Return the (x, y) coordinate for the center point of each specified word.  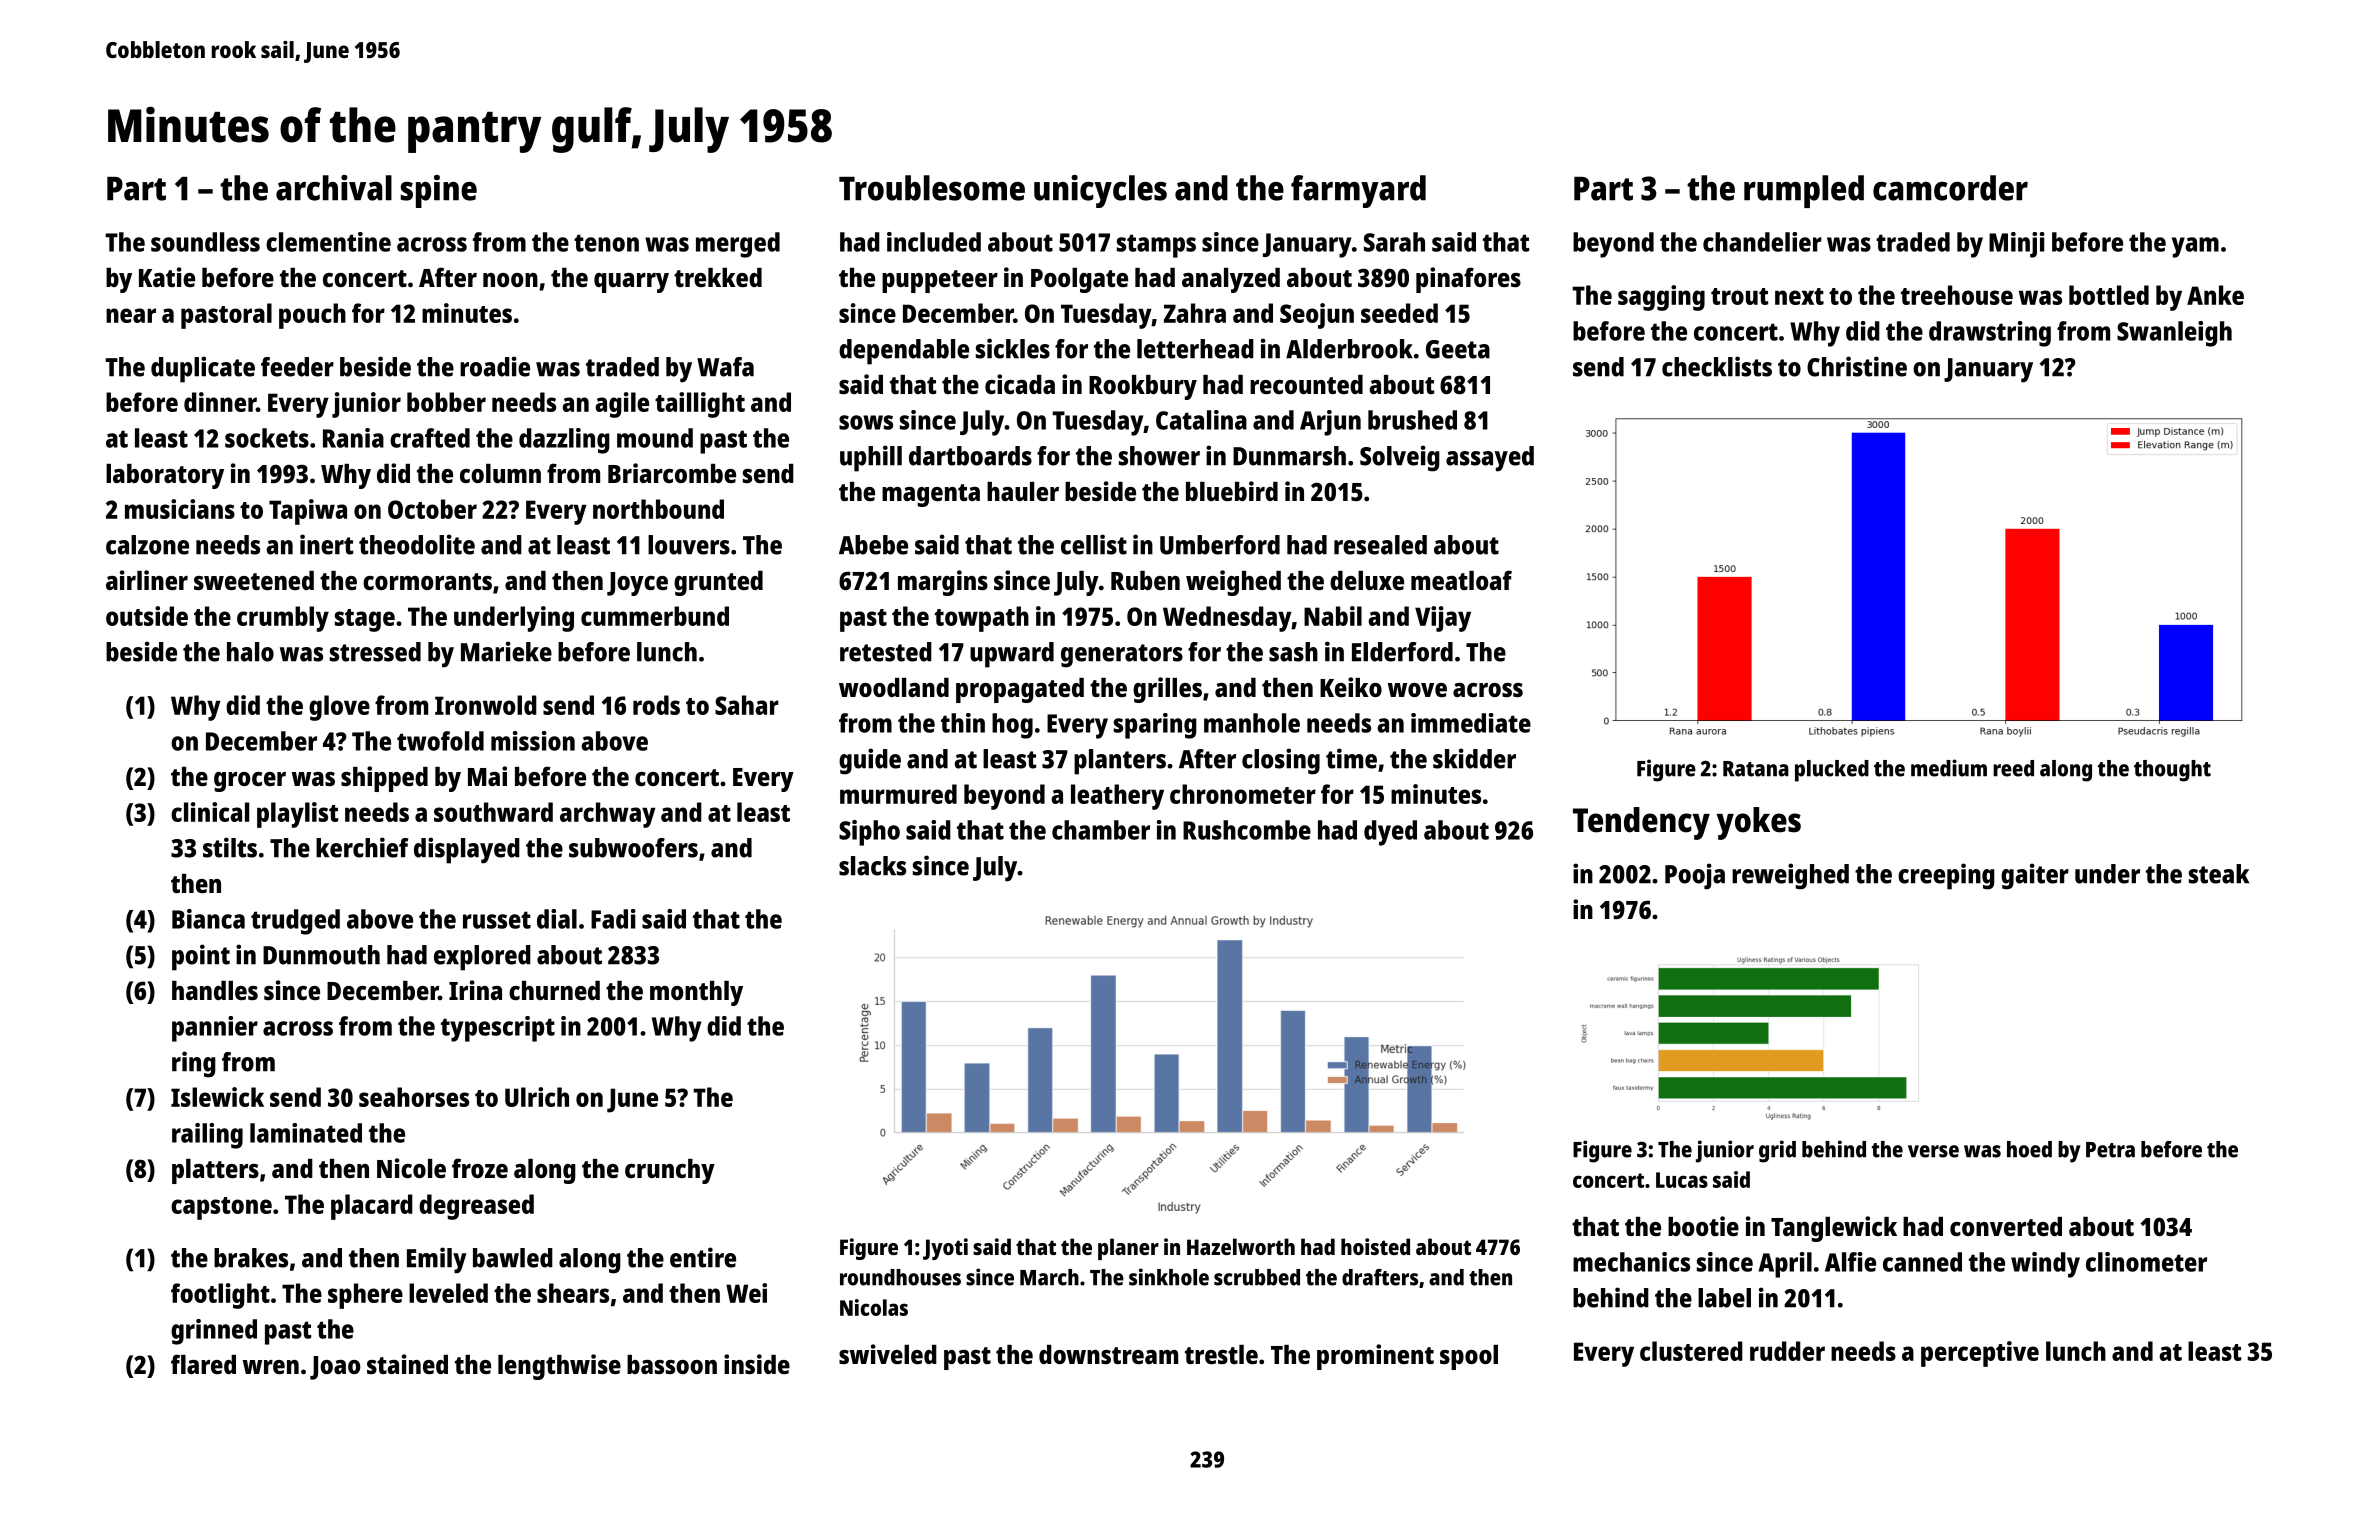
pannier (215, 1029)
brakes (251, 1258)
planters (1120, 762)
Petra (2110, 1150)
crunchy (670, 1171)
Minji (2017, 245)
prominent (1375, 1357)
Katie (167, 277)
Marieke (506, 651)
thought (2172, 771)
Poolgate (1079, 280)
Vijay (1443, 619)
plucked (1832, 771)
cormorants (427, 581)
